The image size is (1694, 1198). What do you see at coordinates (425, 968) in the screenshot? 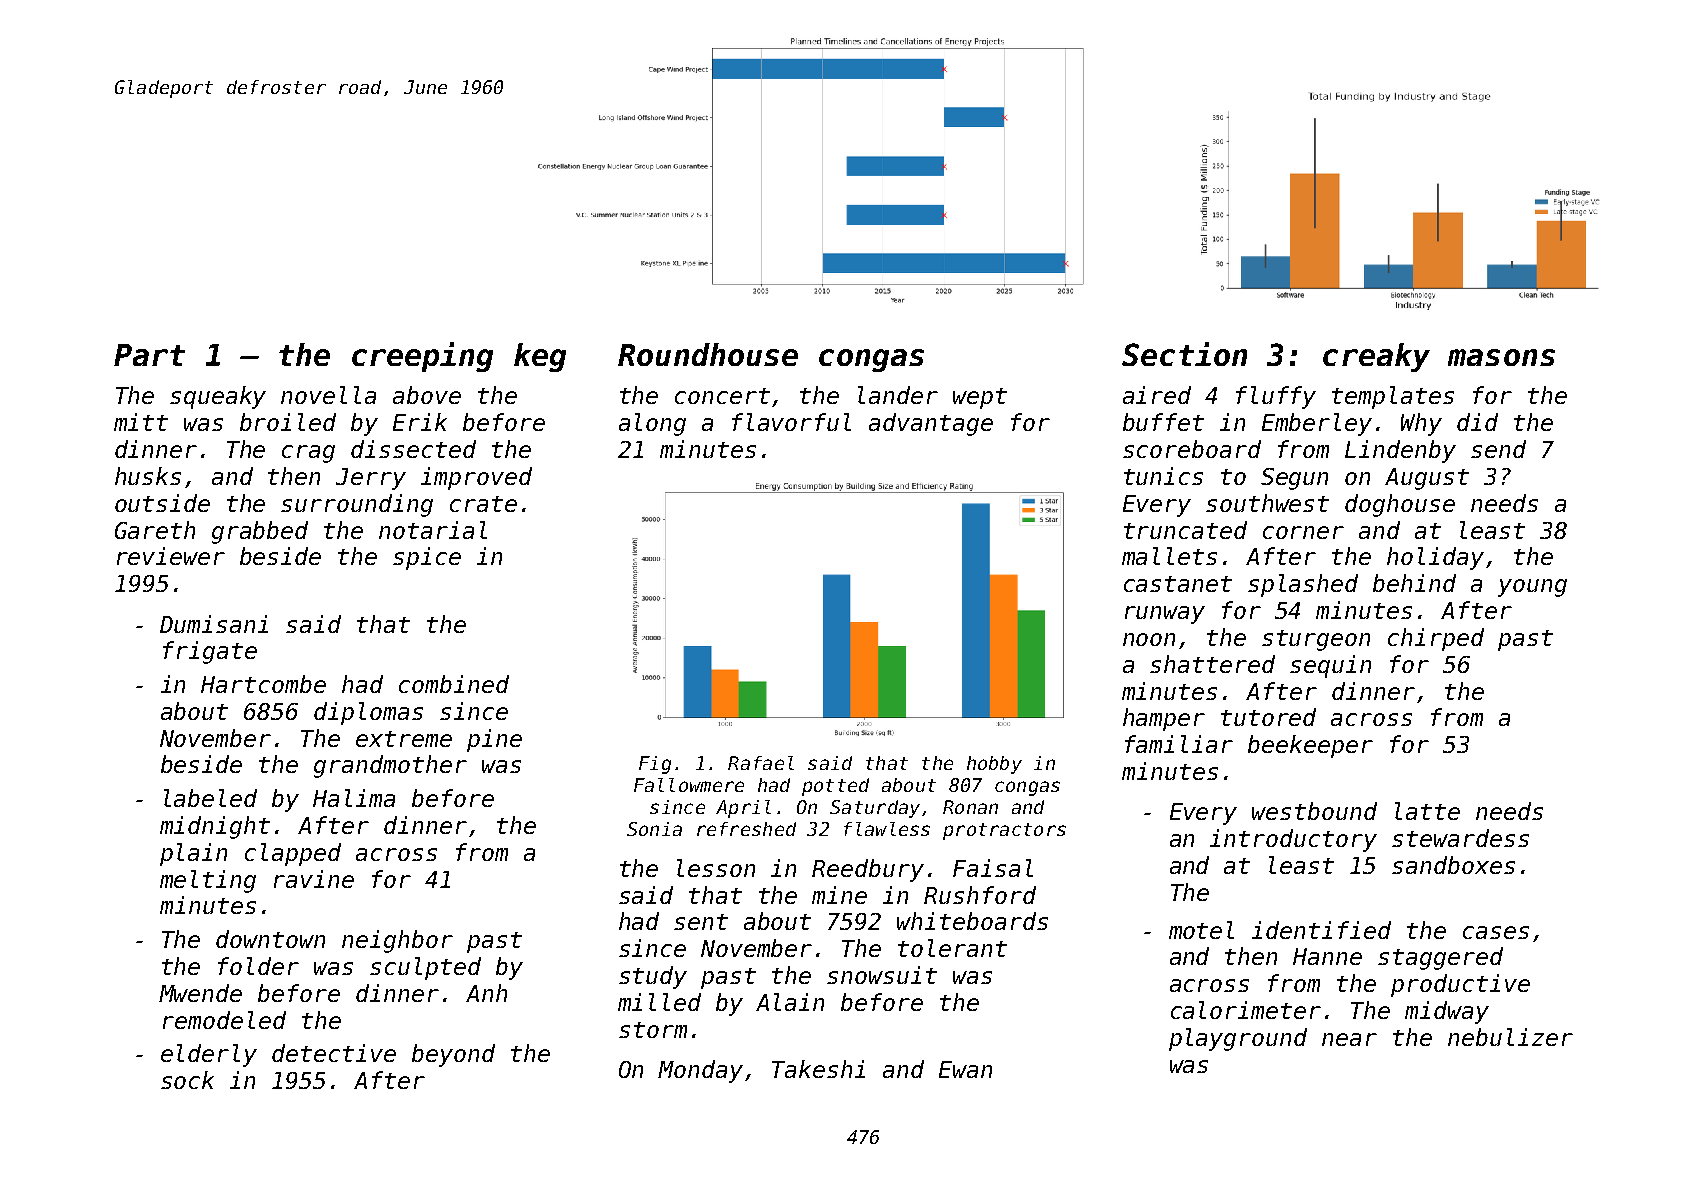
I see `sculpted` at bounding box center [425, 968].
